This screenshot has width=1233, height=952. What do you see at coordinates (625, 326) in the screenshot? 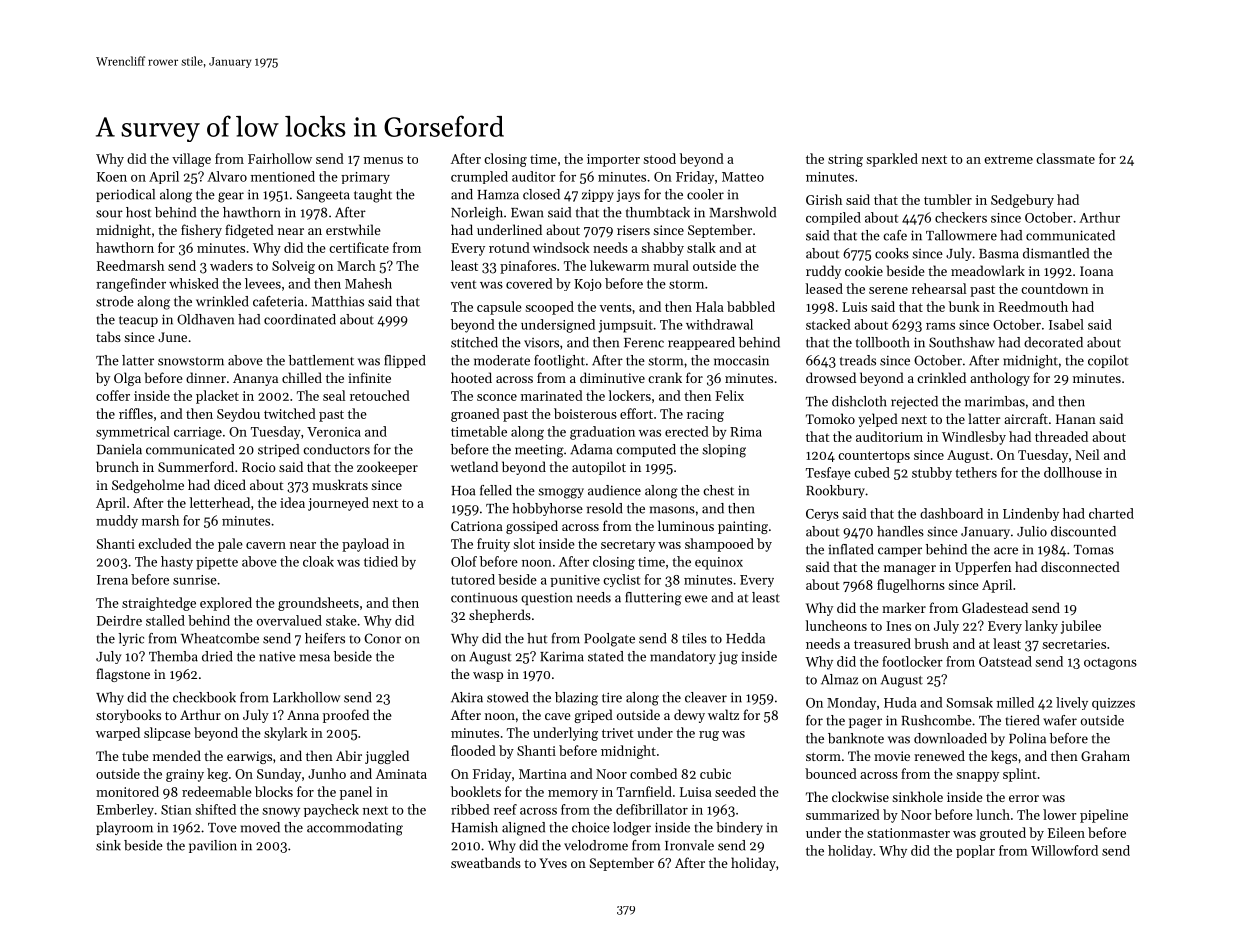
I see `jumpsuit` at bounding box center [625, 326].
